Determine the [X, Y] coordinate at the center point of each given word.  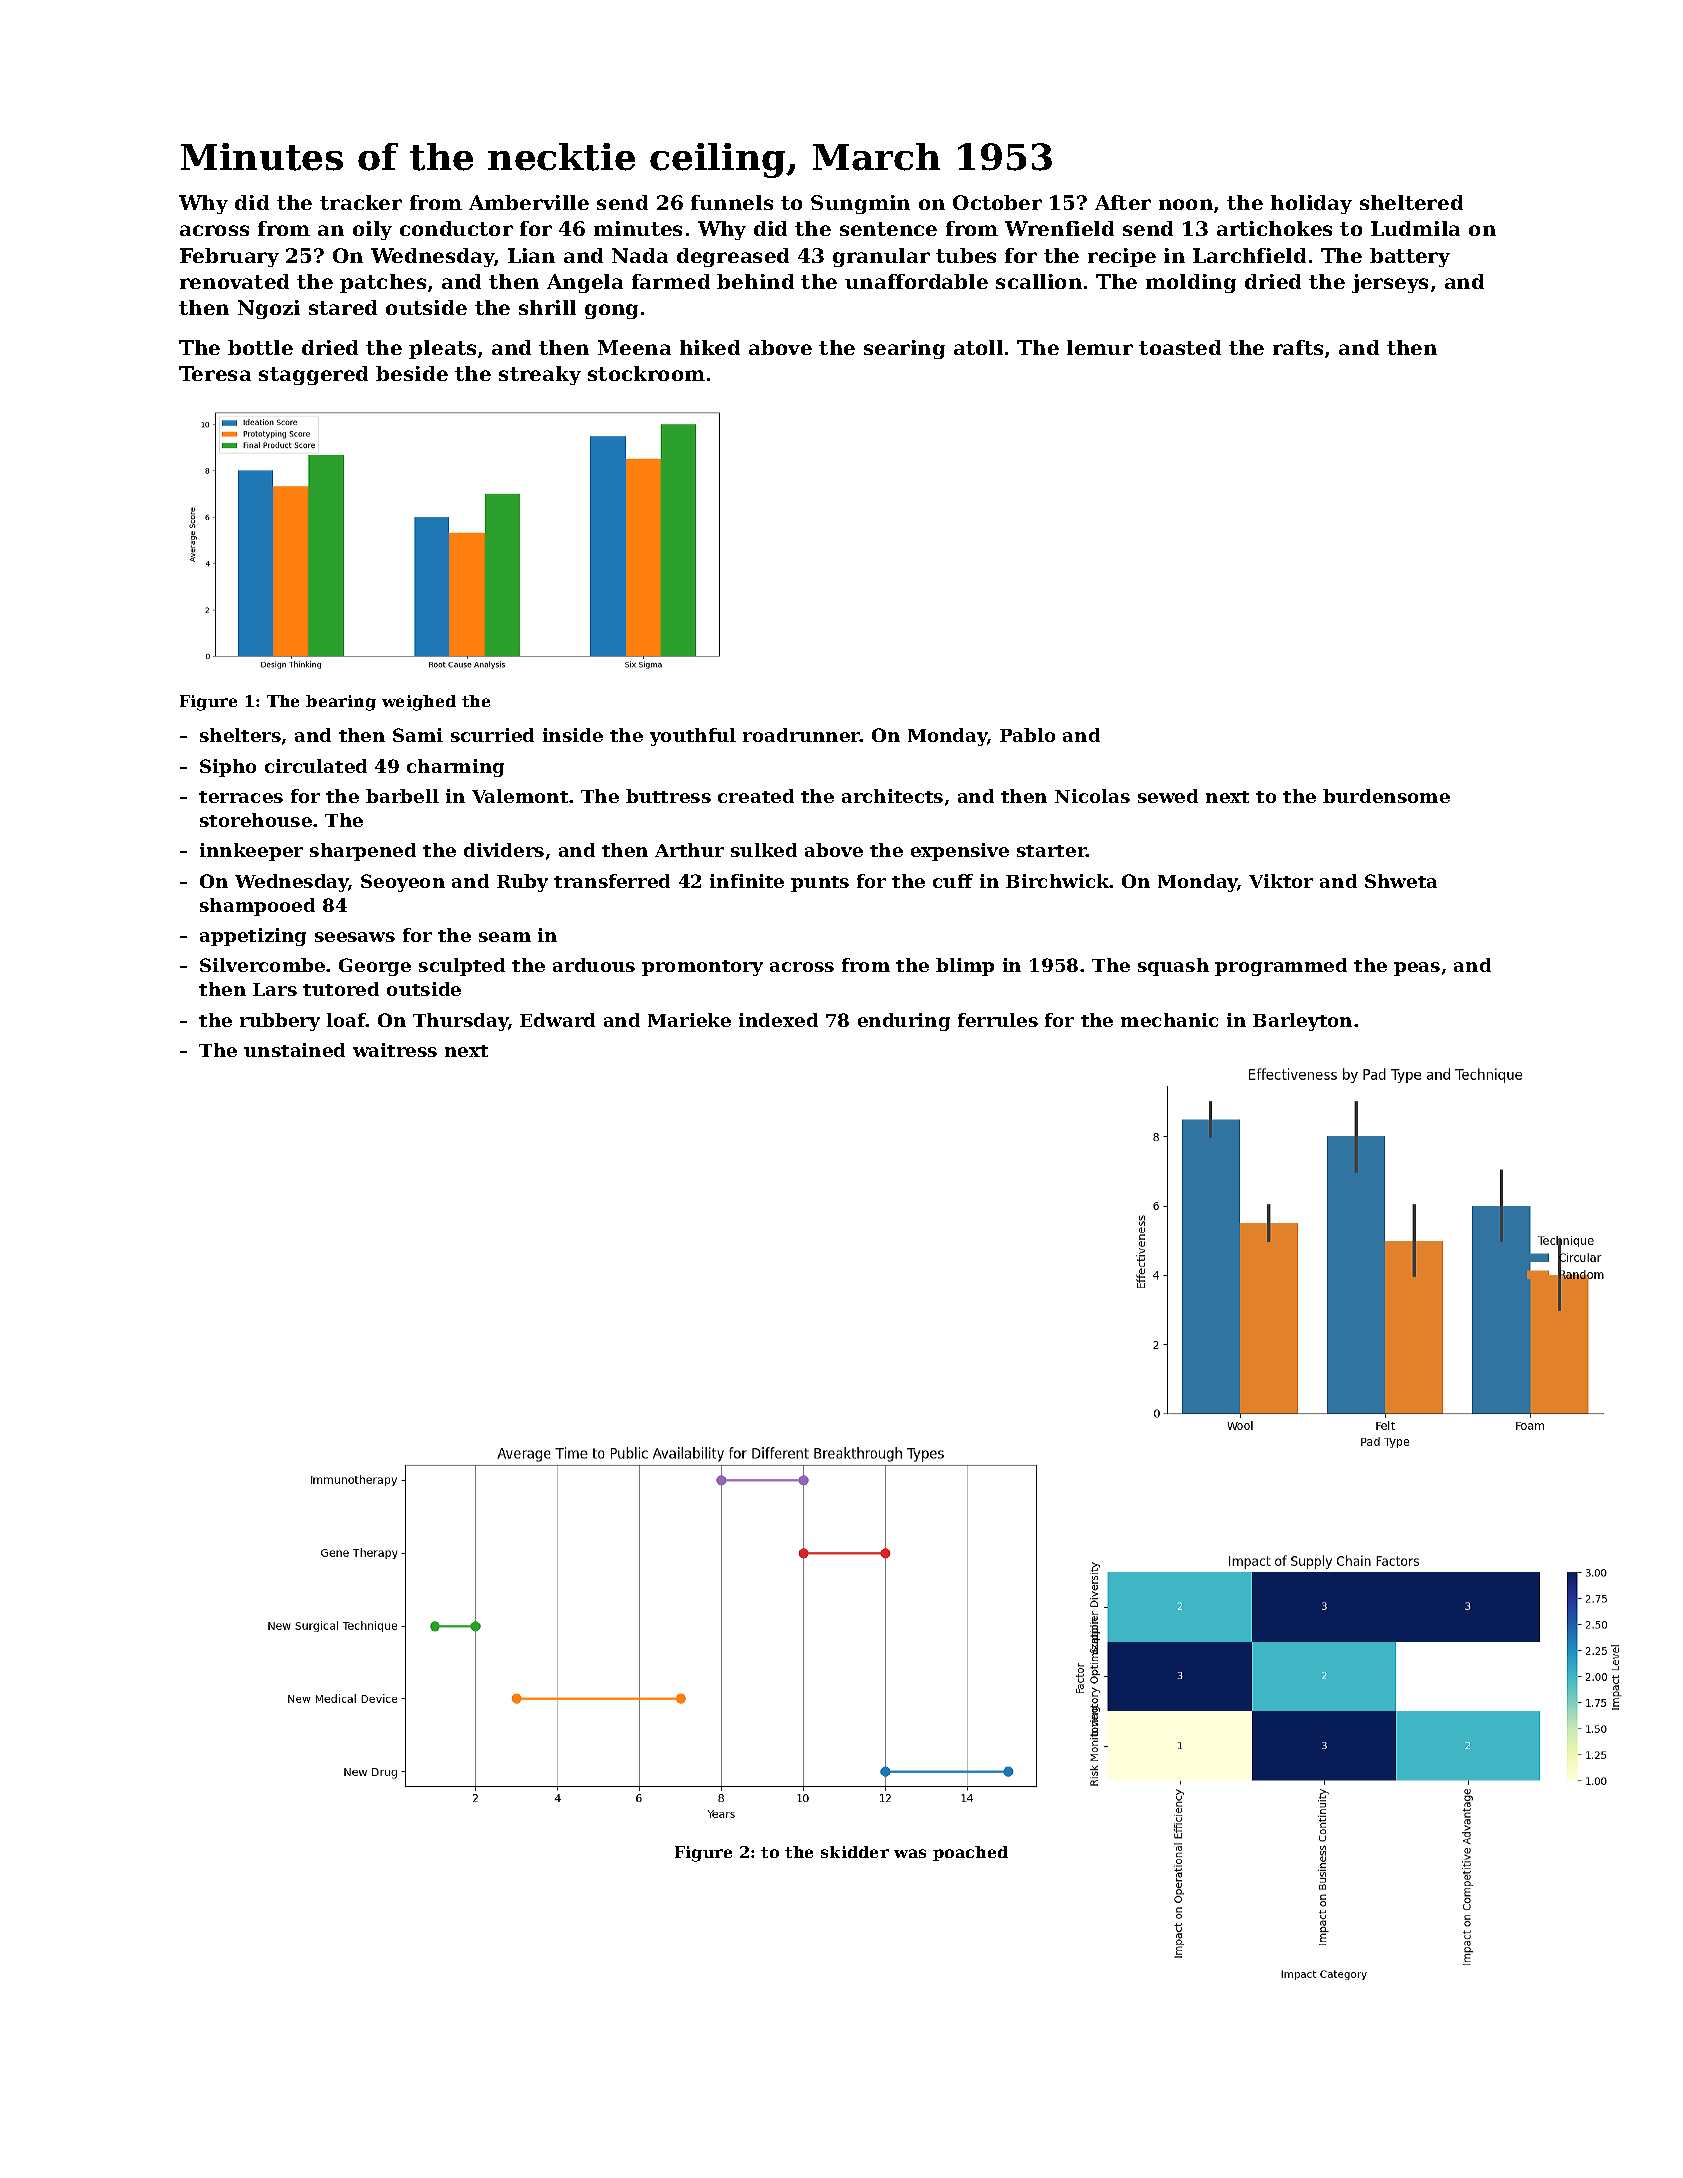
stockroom [646, 373]
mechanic [1169, 1020]
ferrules [998, 1020]
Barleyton [1302, 1022]
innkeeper [251, 852]
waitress [395, 1050]
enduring [904, 1022]
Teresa [215, 373]
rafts [1298, 347]
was [910, 1853]
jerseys [1390, 283]
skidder [855, 1852]
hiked [710, 347]
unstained [294, 1050]
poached [970, 1853]
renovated [234, 281]
